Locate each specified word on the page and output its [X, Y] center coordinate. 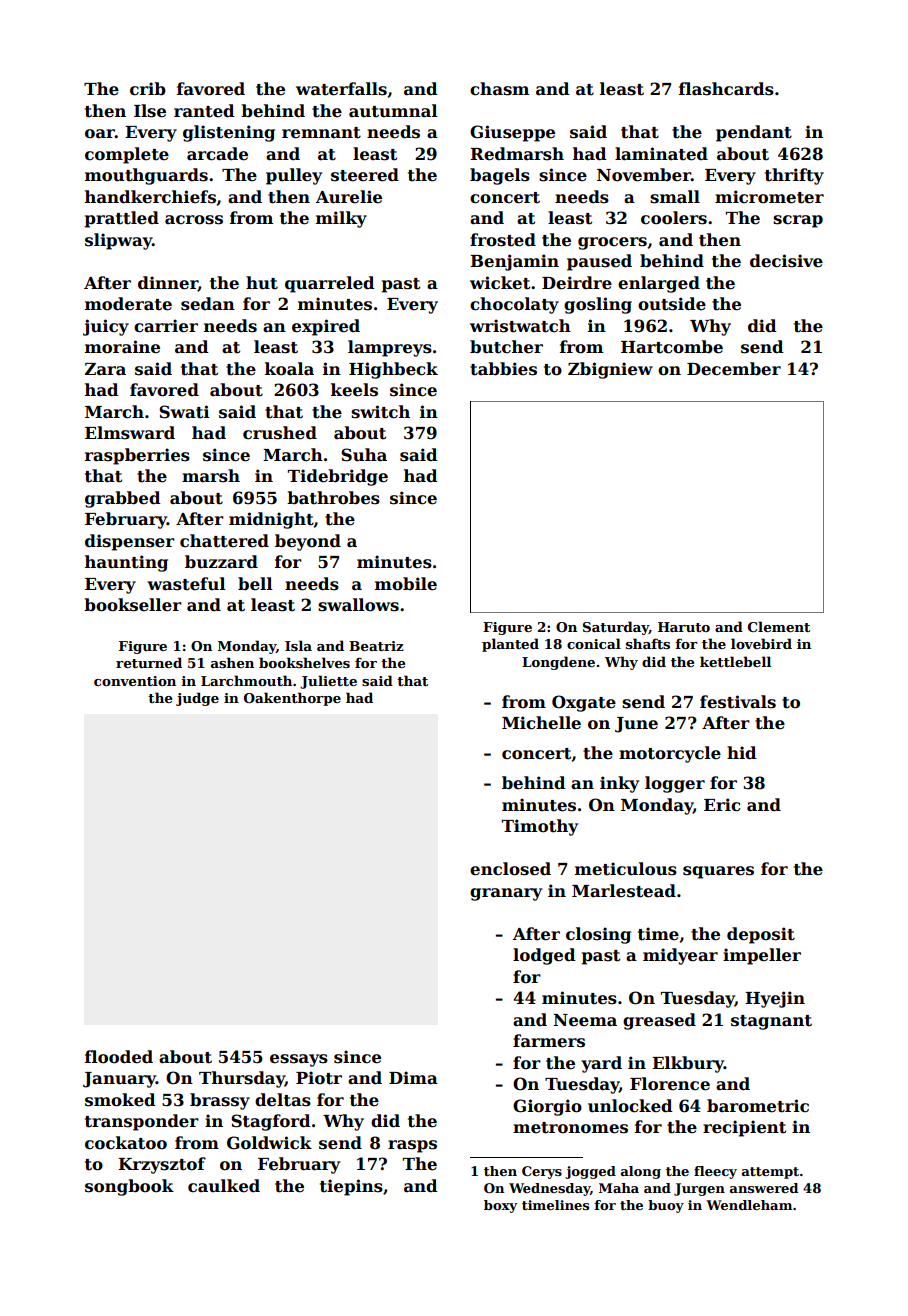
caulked [224, 1186]
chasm [499, 89]
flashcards [726, 89]
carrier [166, 326]
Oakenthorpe [292, 699]
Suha [364, 455]
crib [148, 89]
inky [619, 784]
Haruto [684, 627]
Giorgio [547, 1107]
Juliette [328, 682]
